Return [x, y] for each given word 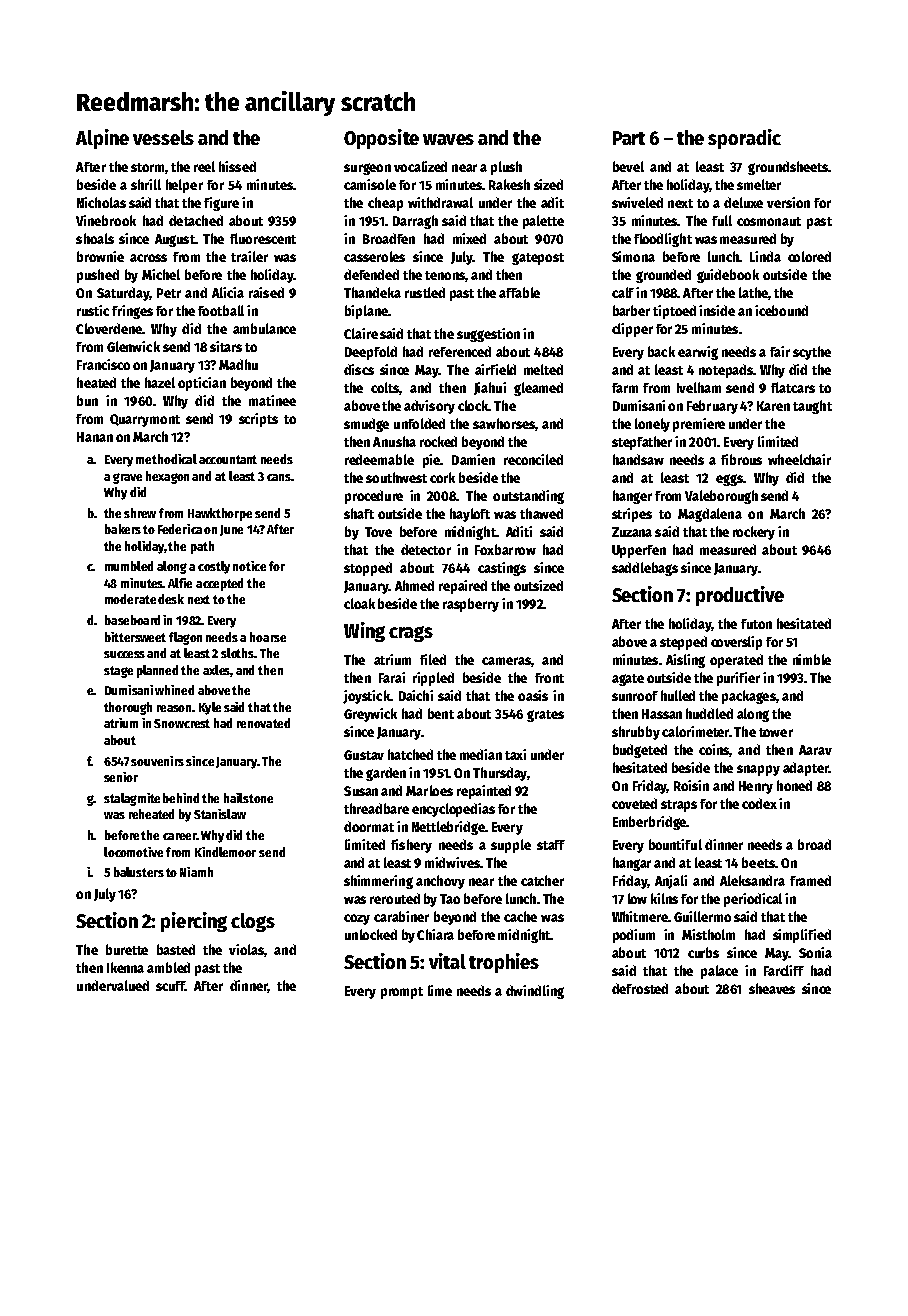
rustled [425, 292]
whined [174, 690]
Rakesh [509, 184]
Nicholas [101, 202]
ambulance [264, 328]
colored [809, 256]
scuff [170, 986]
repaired [463, 587]
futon [756, 624]
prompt [402, 993]
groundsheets [788, 168]
